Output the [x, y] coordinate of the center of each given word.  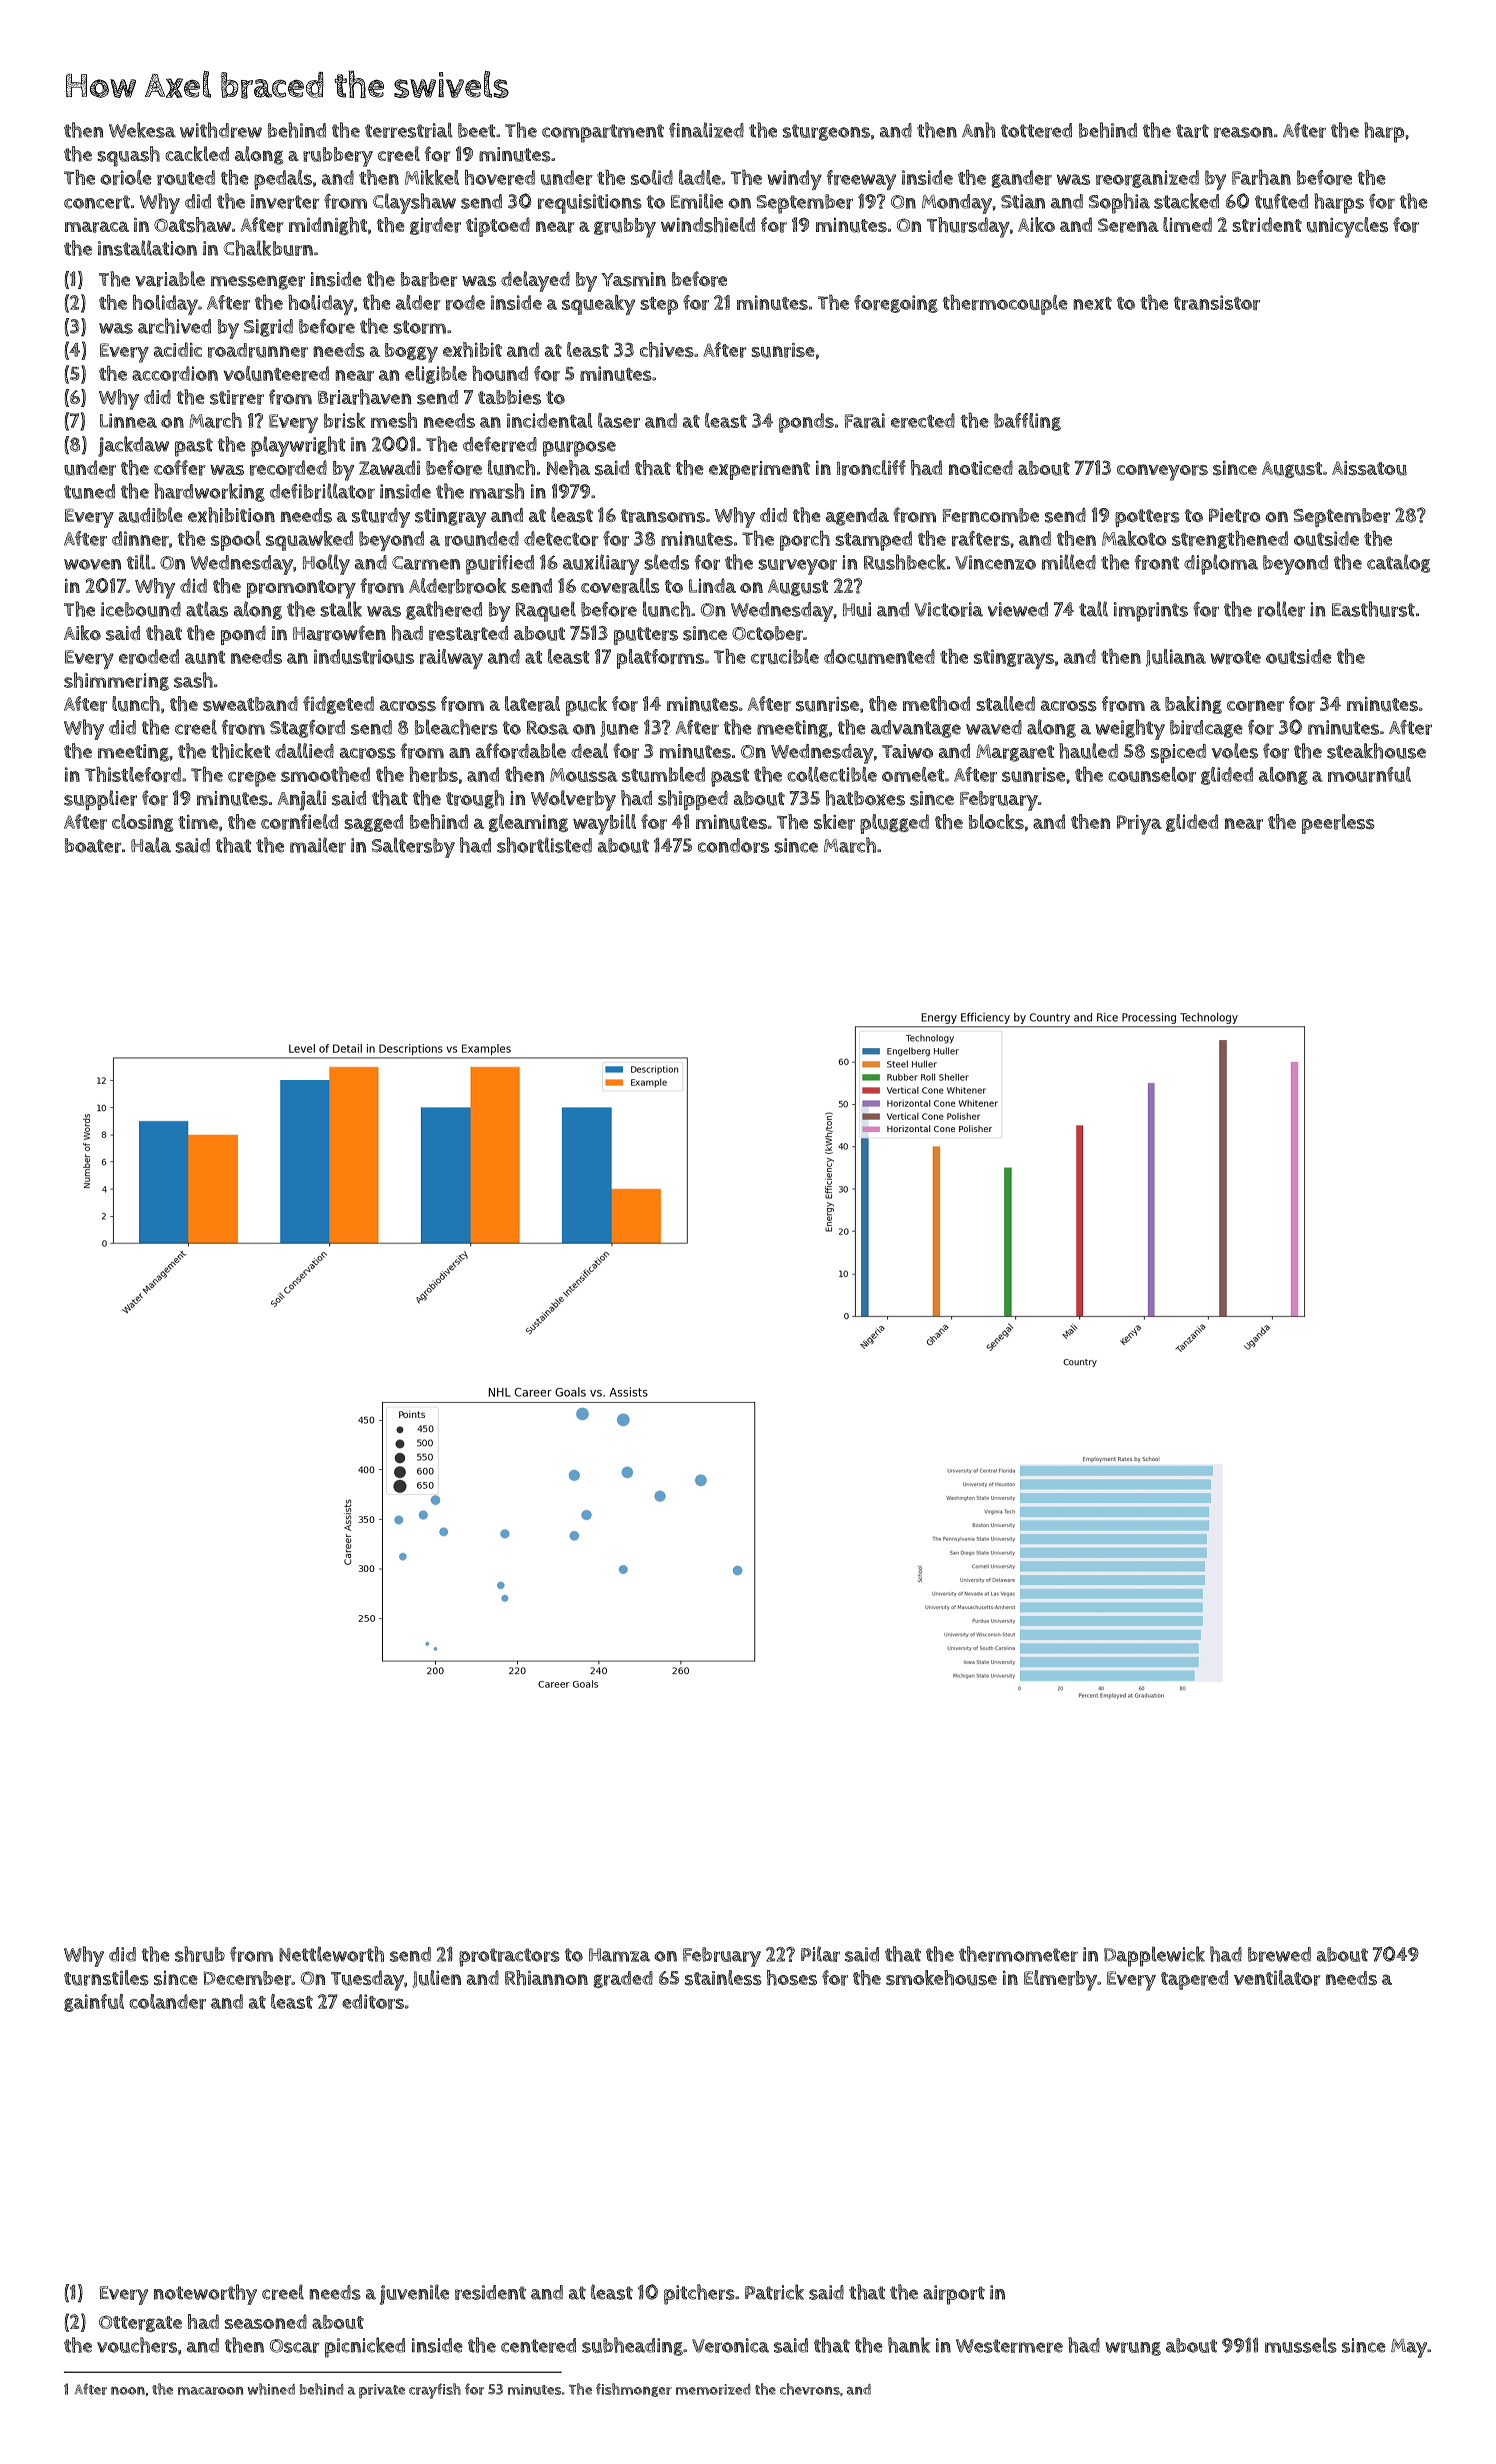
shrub [200, 1954]
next [1092, 303]
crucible [785, 656]
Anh [978, 130]
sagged [373, 823]
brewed [1279, 1954]
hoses [792, 1978]
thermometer [1018, 1954]
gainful [94, 2003]
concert [97, 202]
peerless [1338, 824]
